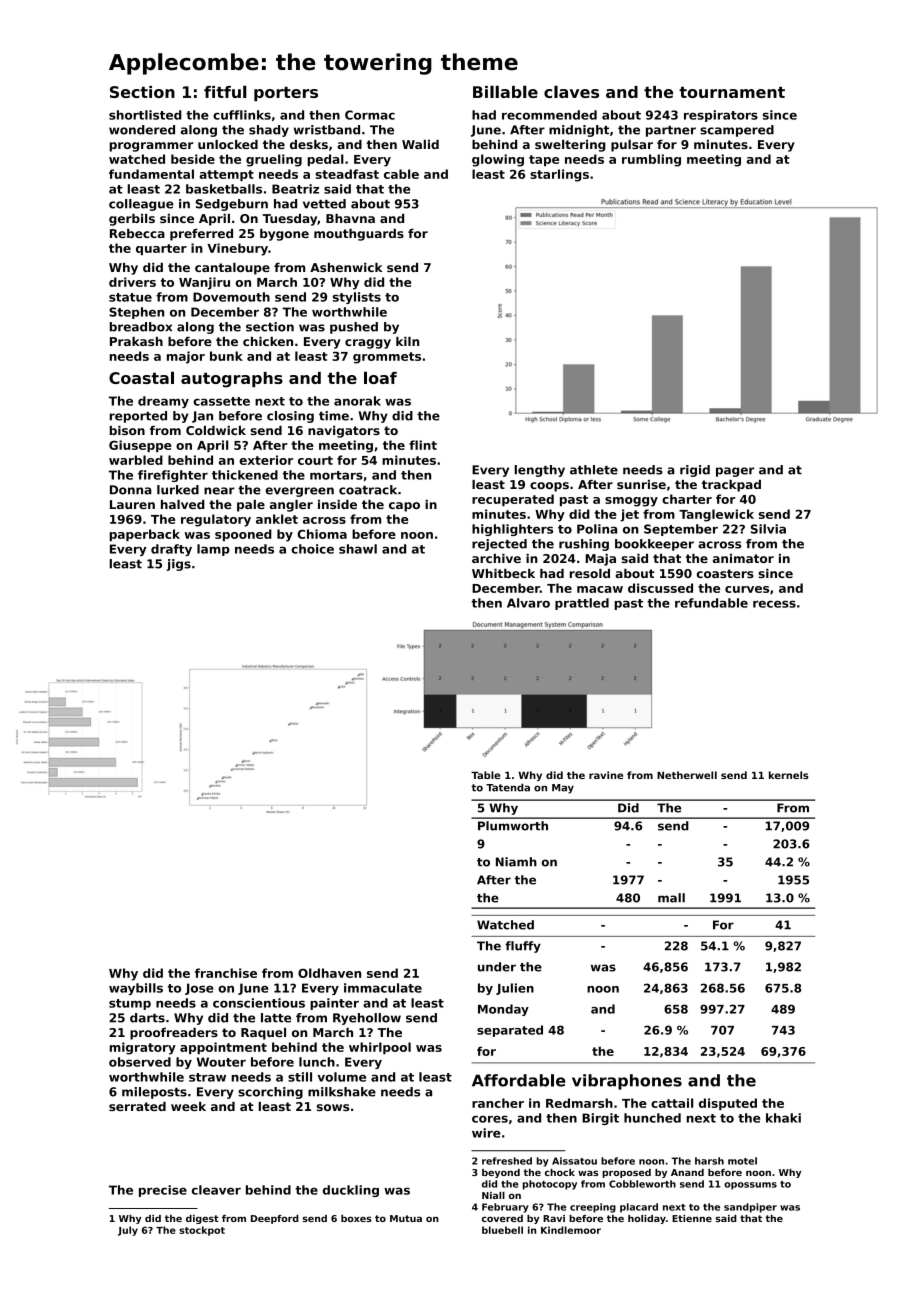 This document has height=1308, width=924. I want to click on Table, so click(485, 775).
